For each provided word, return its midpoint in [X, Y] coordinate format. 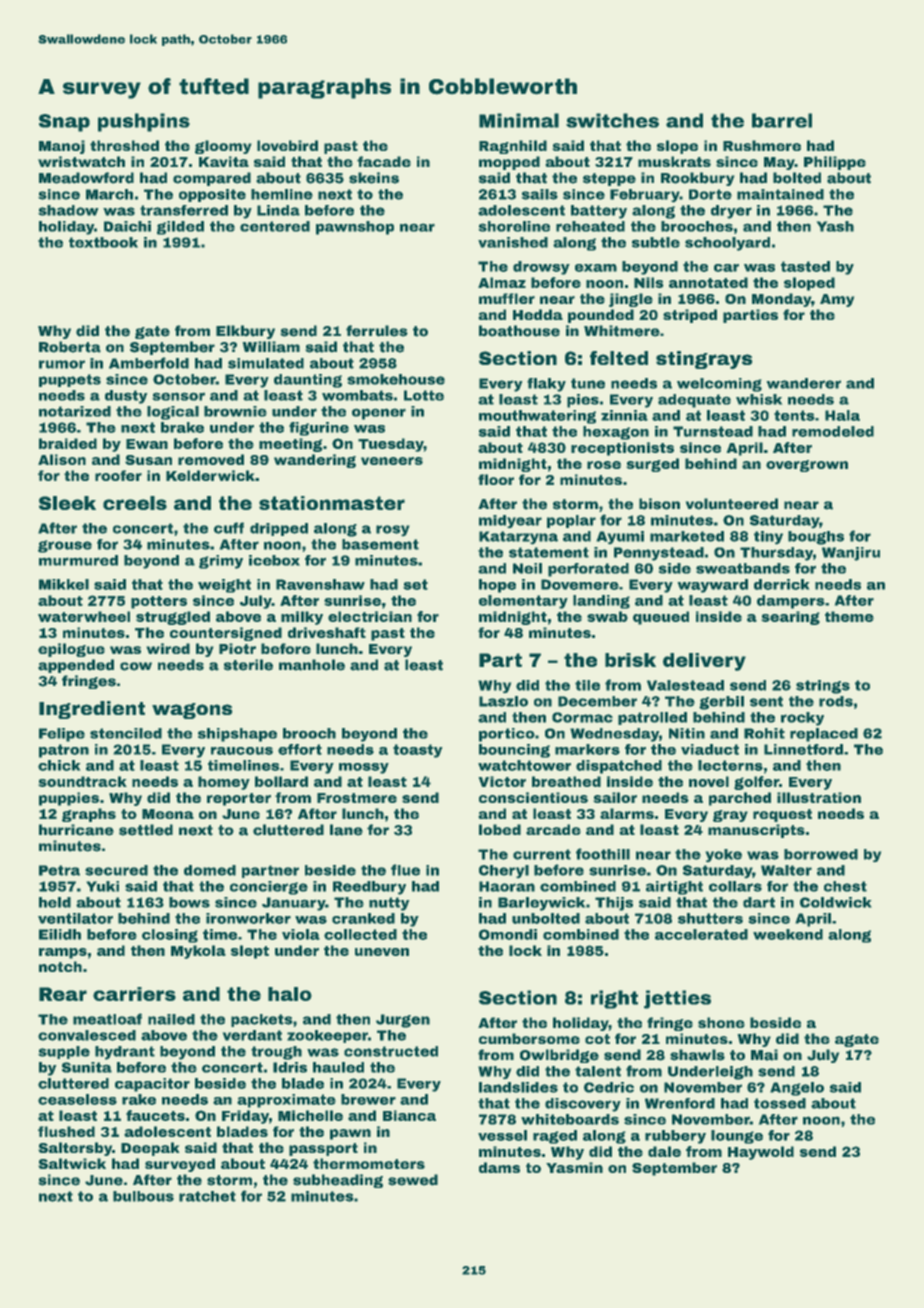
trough [276, 1053]
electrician [370, 616]
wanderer [804, 383]
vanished [513, 242]
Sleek [67, 503]
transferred [184, 210]
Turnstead [713, 431]
